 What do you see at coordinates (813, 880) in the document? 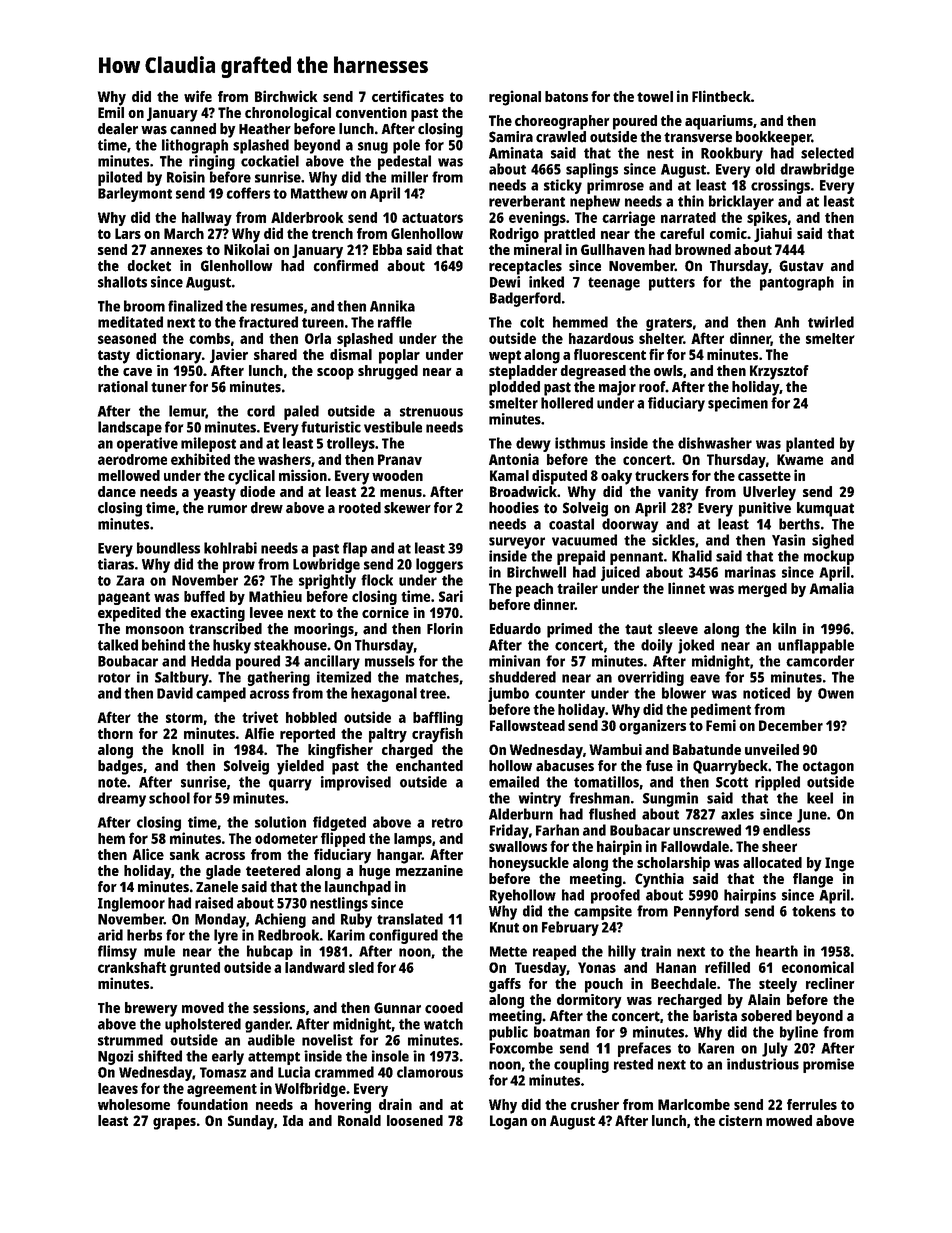
I see `flange` at bounding box center [813, 880].
